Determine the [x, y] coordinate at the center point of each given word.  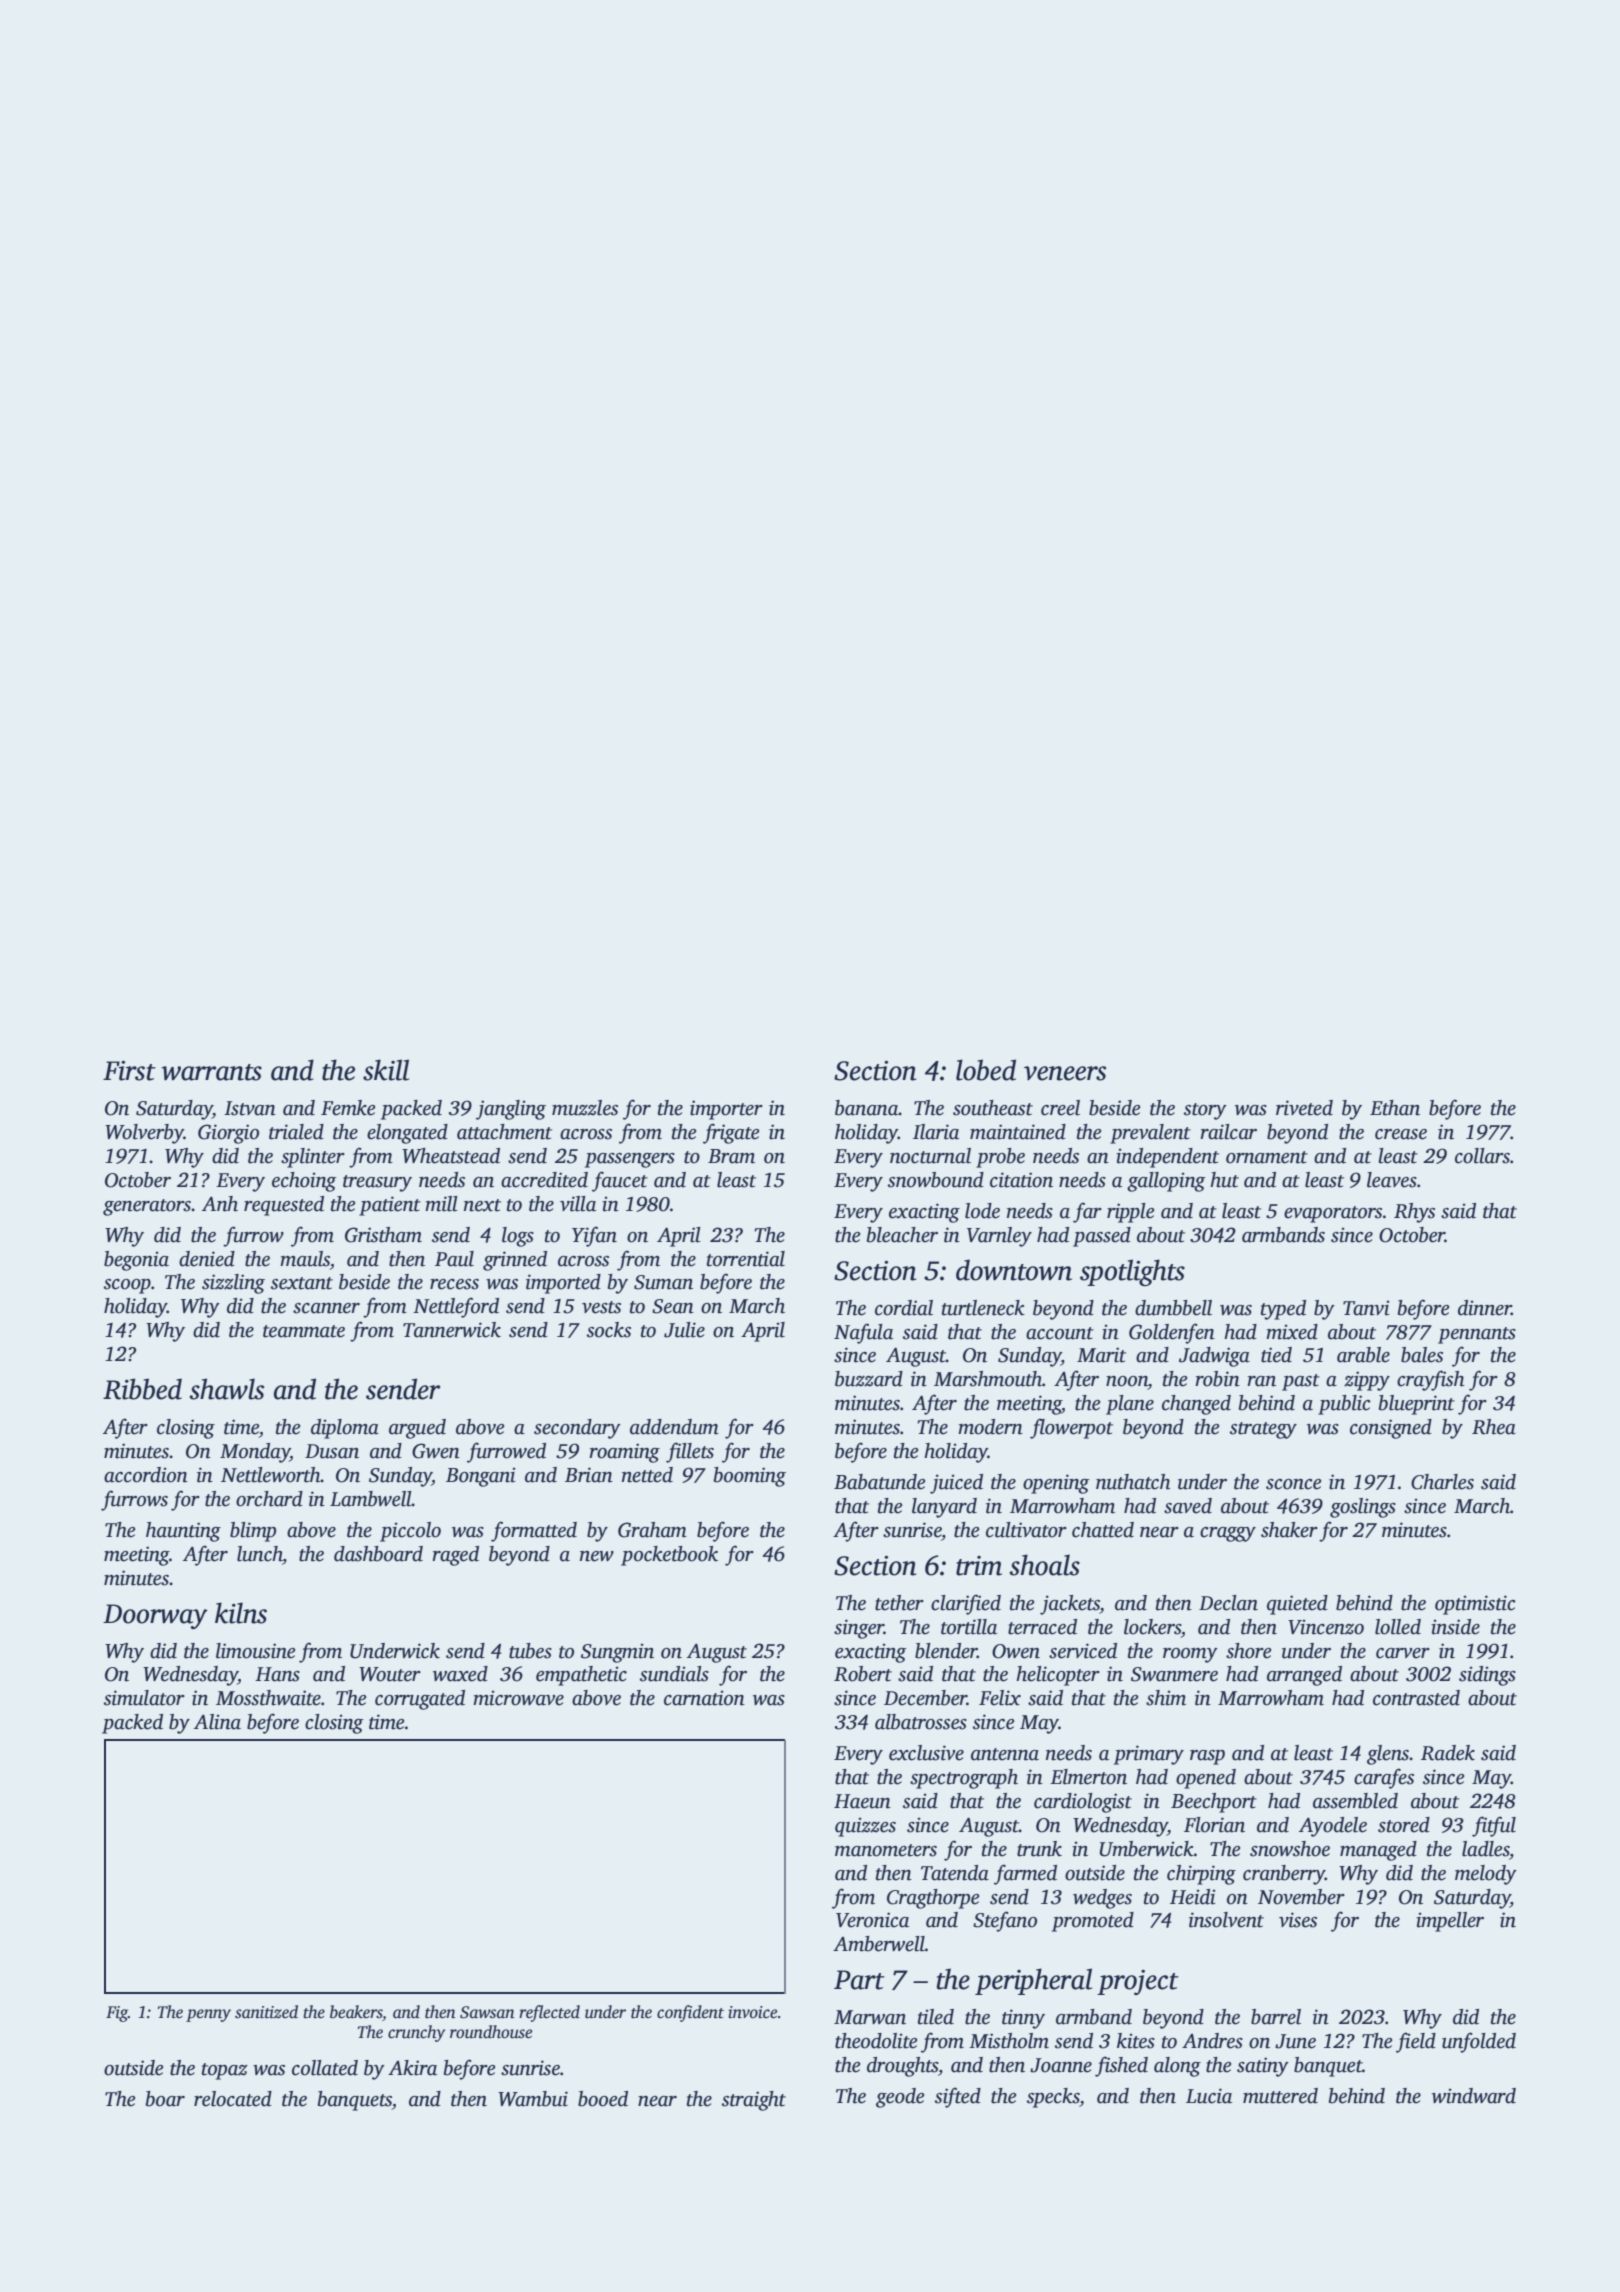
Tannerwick [452, 1330]
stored [1404, 1825]
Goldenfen [1172, 1333]
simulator [144, 1698]
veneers [1065, 1073]
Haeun [862, 1801]
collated [325, 2068]
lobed [986, 1070]
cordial [904, 1308]
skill [386, 1070]
